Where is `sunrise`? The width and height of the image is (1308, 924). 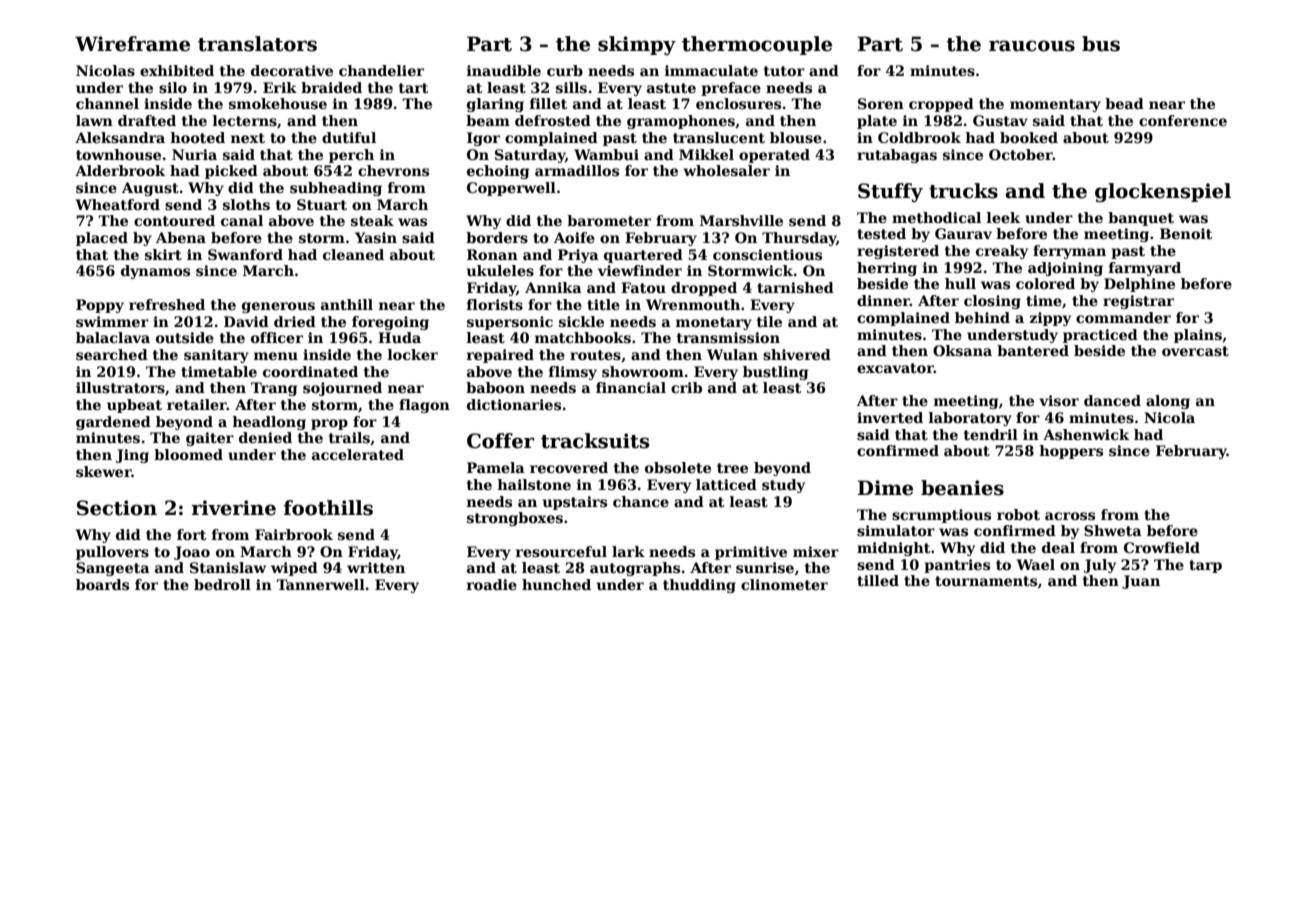 sunrise is located at coordinates (765, 567).
